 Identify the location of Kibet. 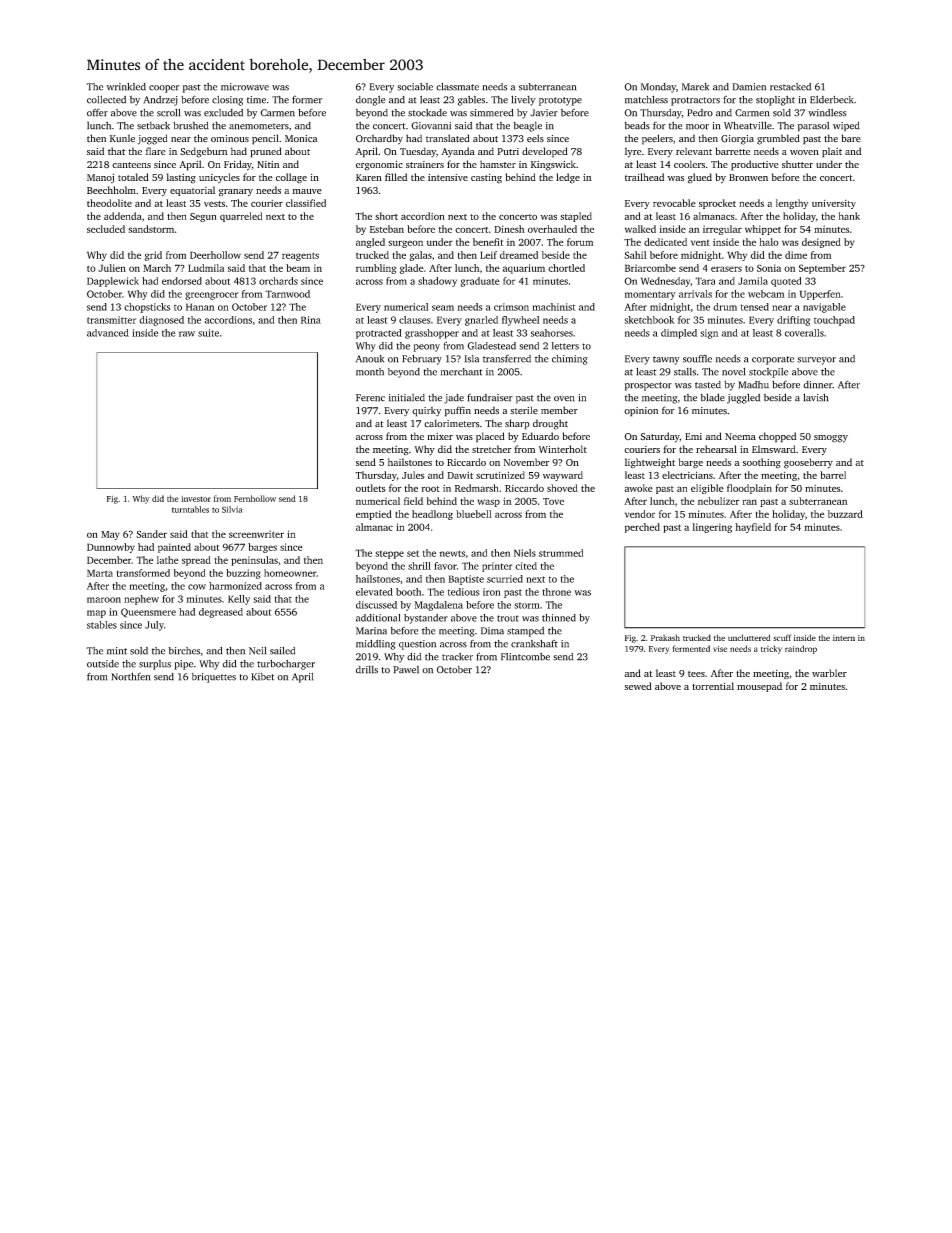
(262, 677).
